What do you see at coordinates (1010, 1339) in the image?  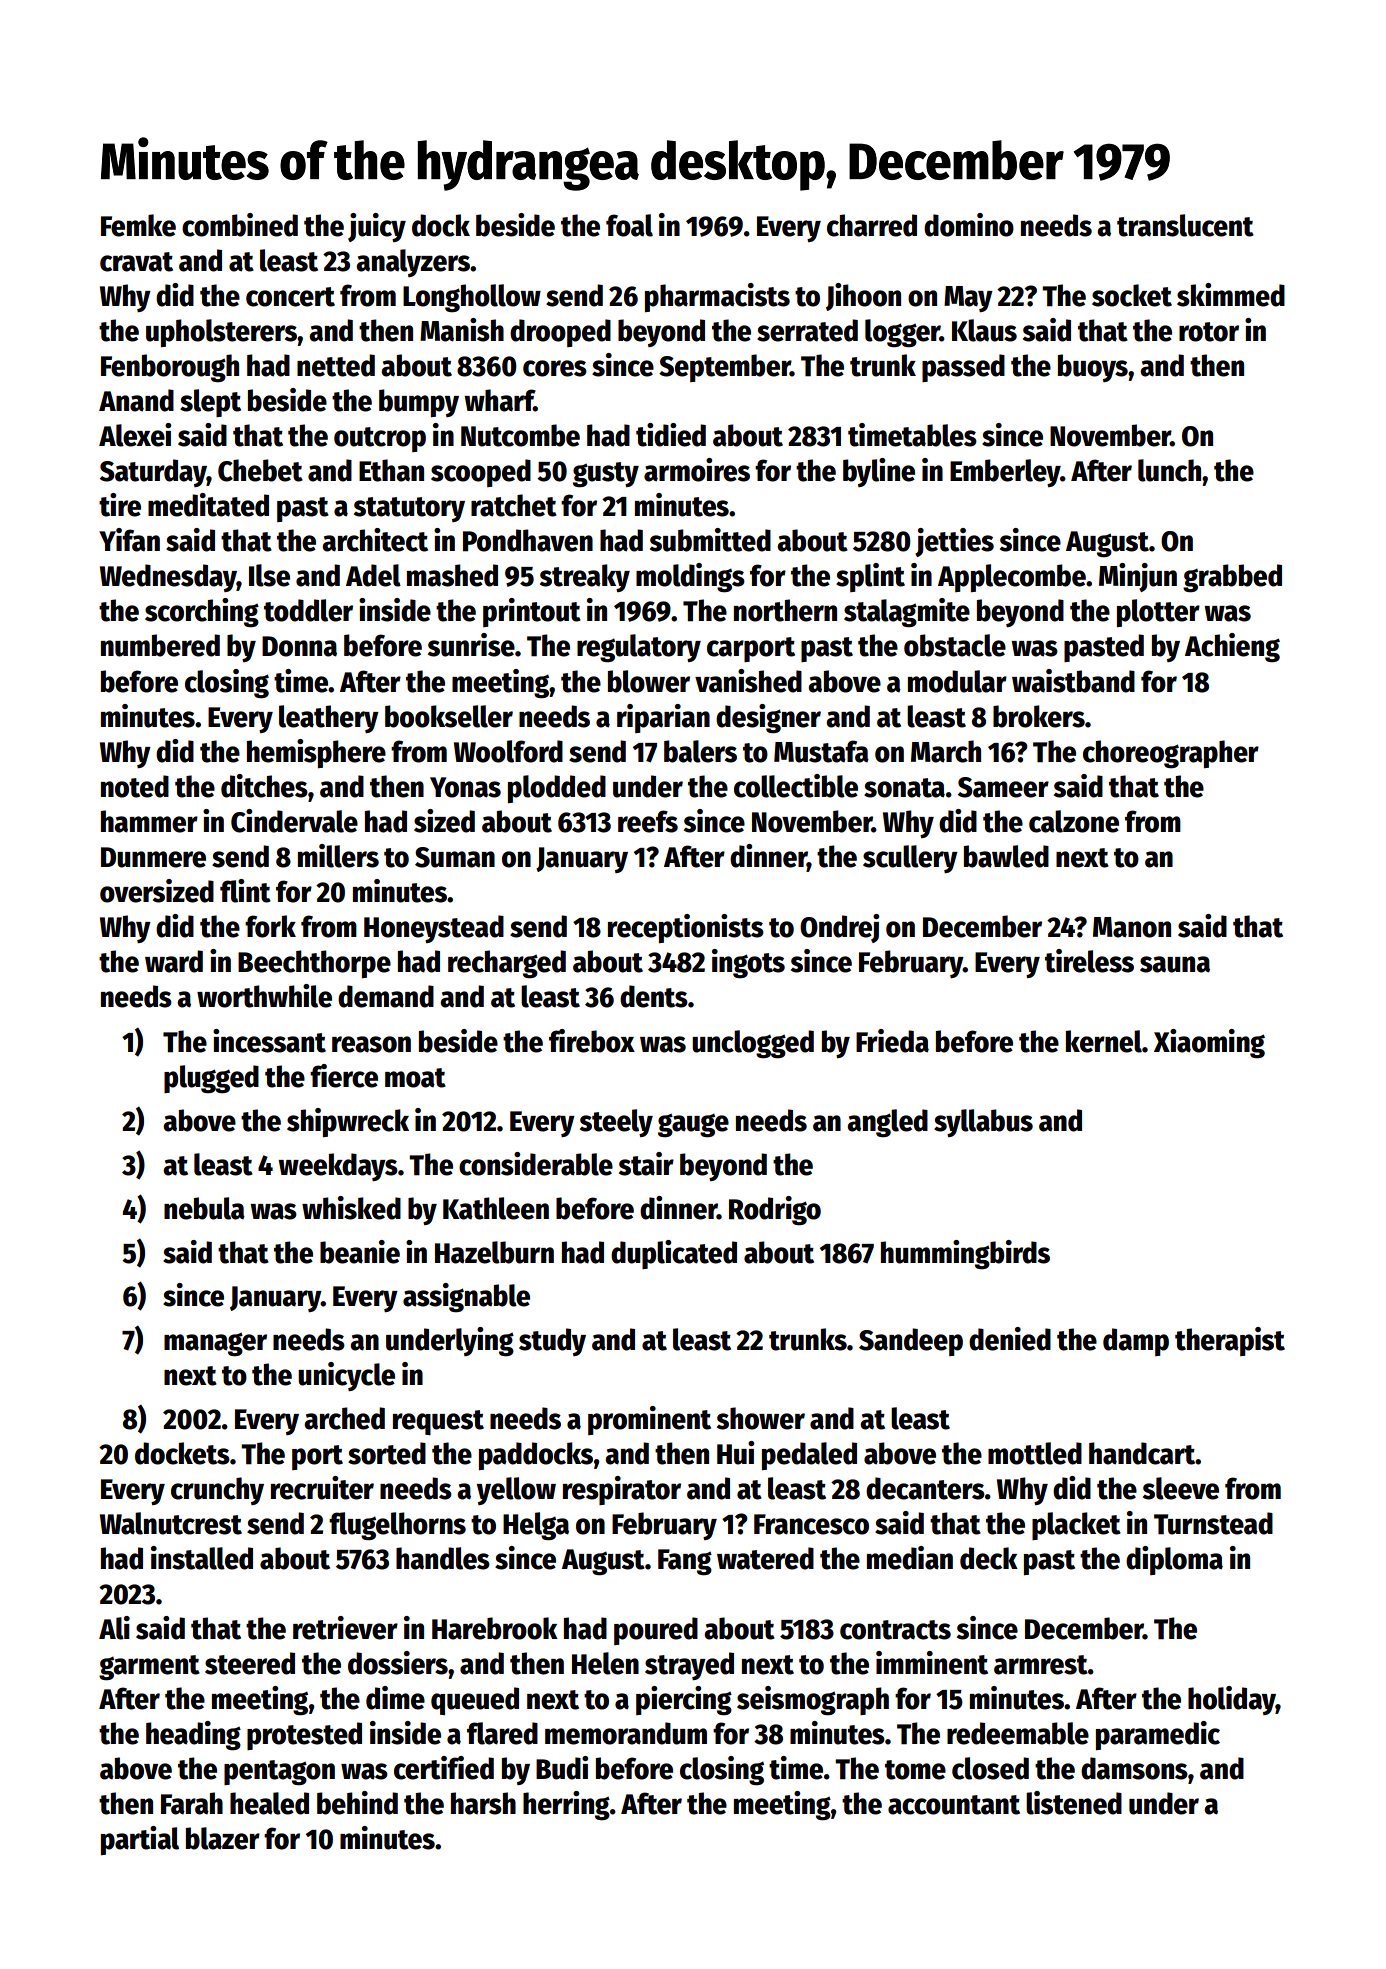 I see `denied` at bounding box center [1010, 1339].
